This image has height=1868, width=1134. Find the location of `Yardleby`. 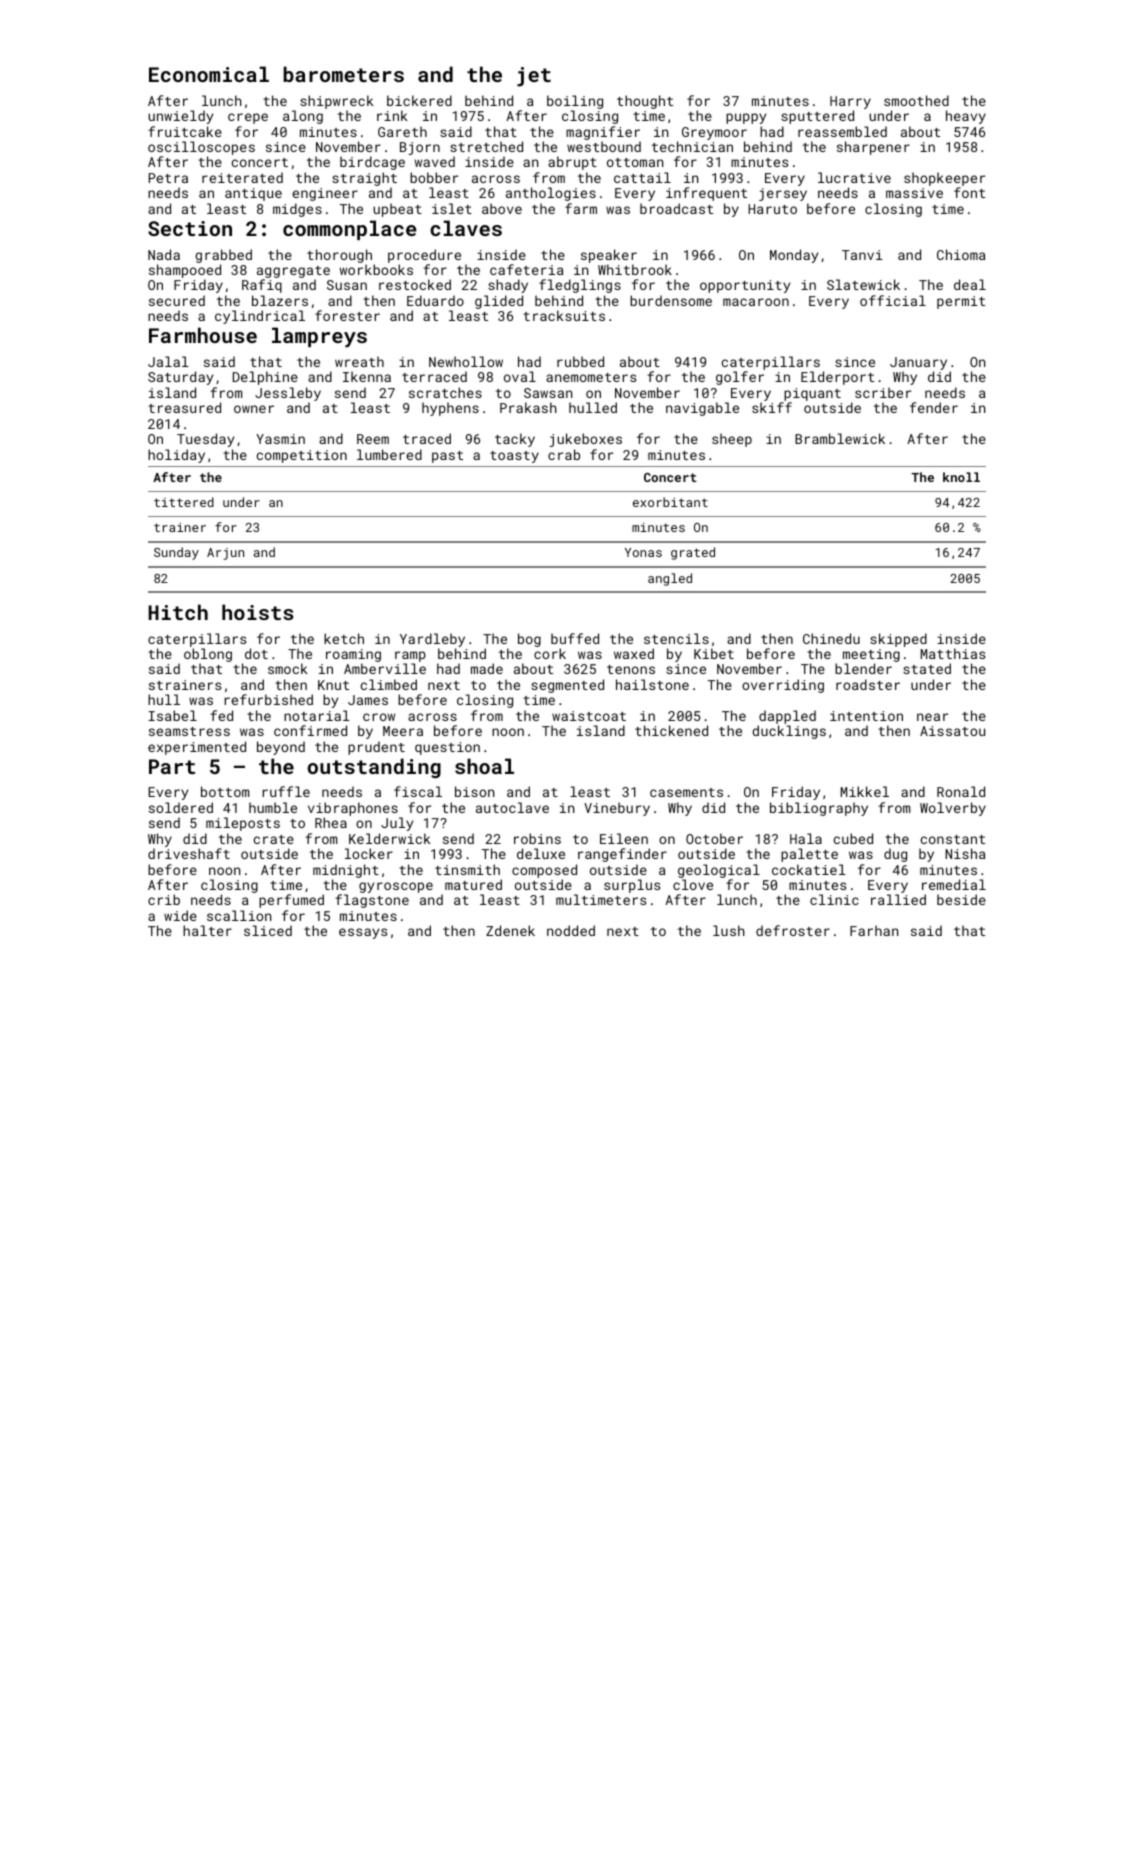

Yardleby is located at coordinates (432, 640).
